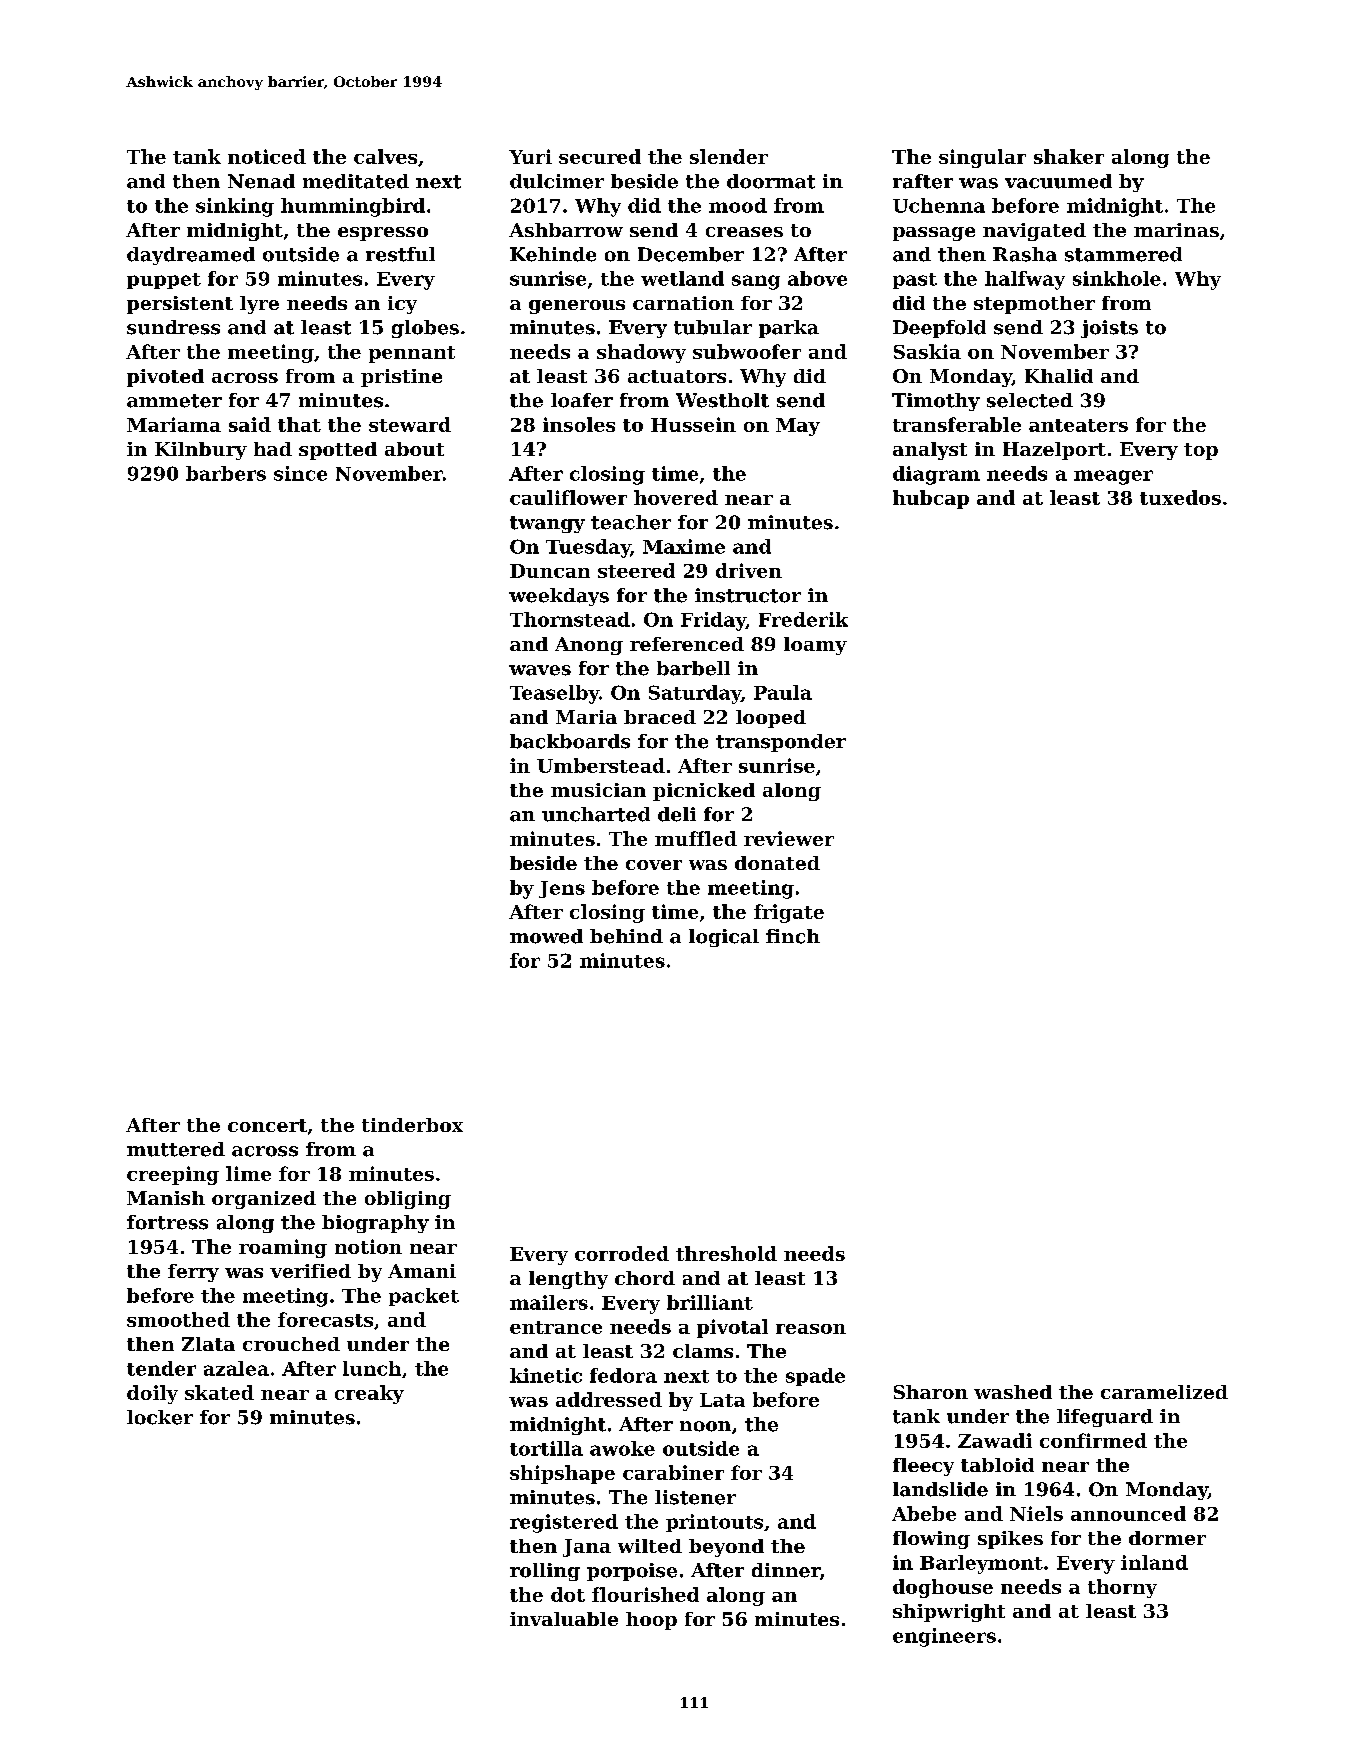 This screenshot has width=1359, height=1759. Describe the element at coordinates (724, 938) in the screenshot. I see `logical` at that location.
